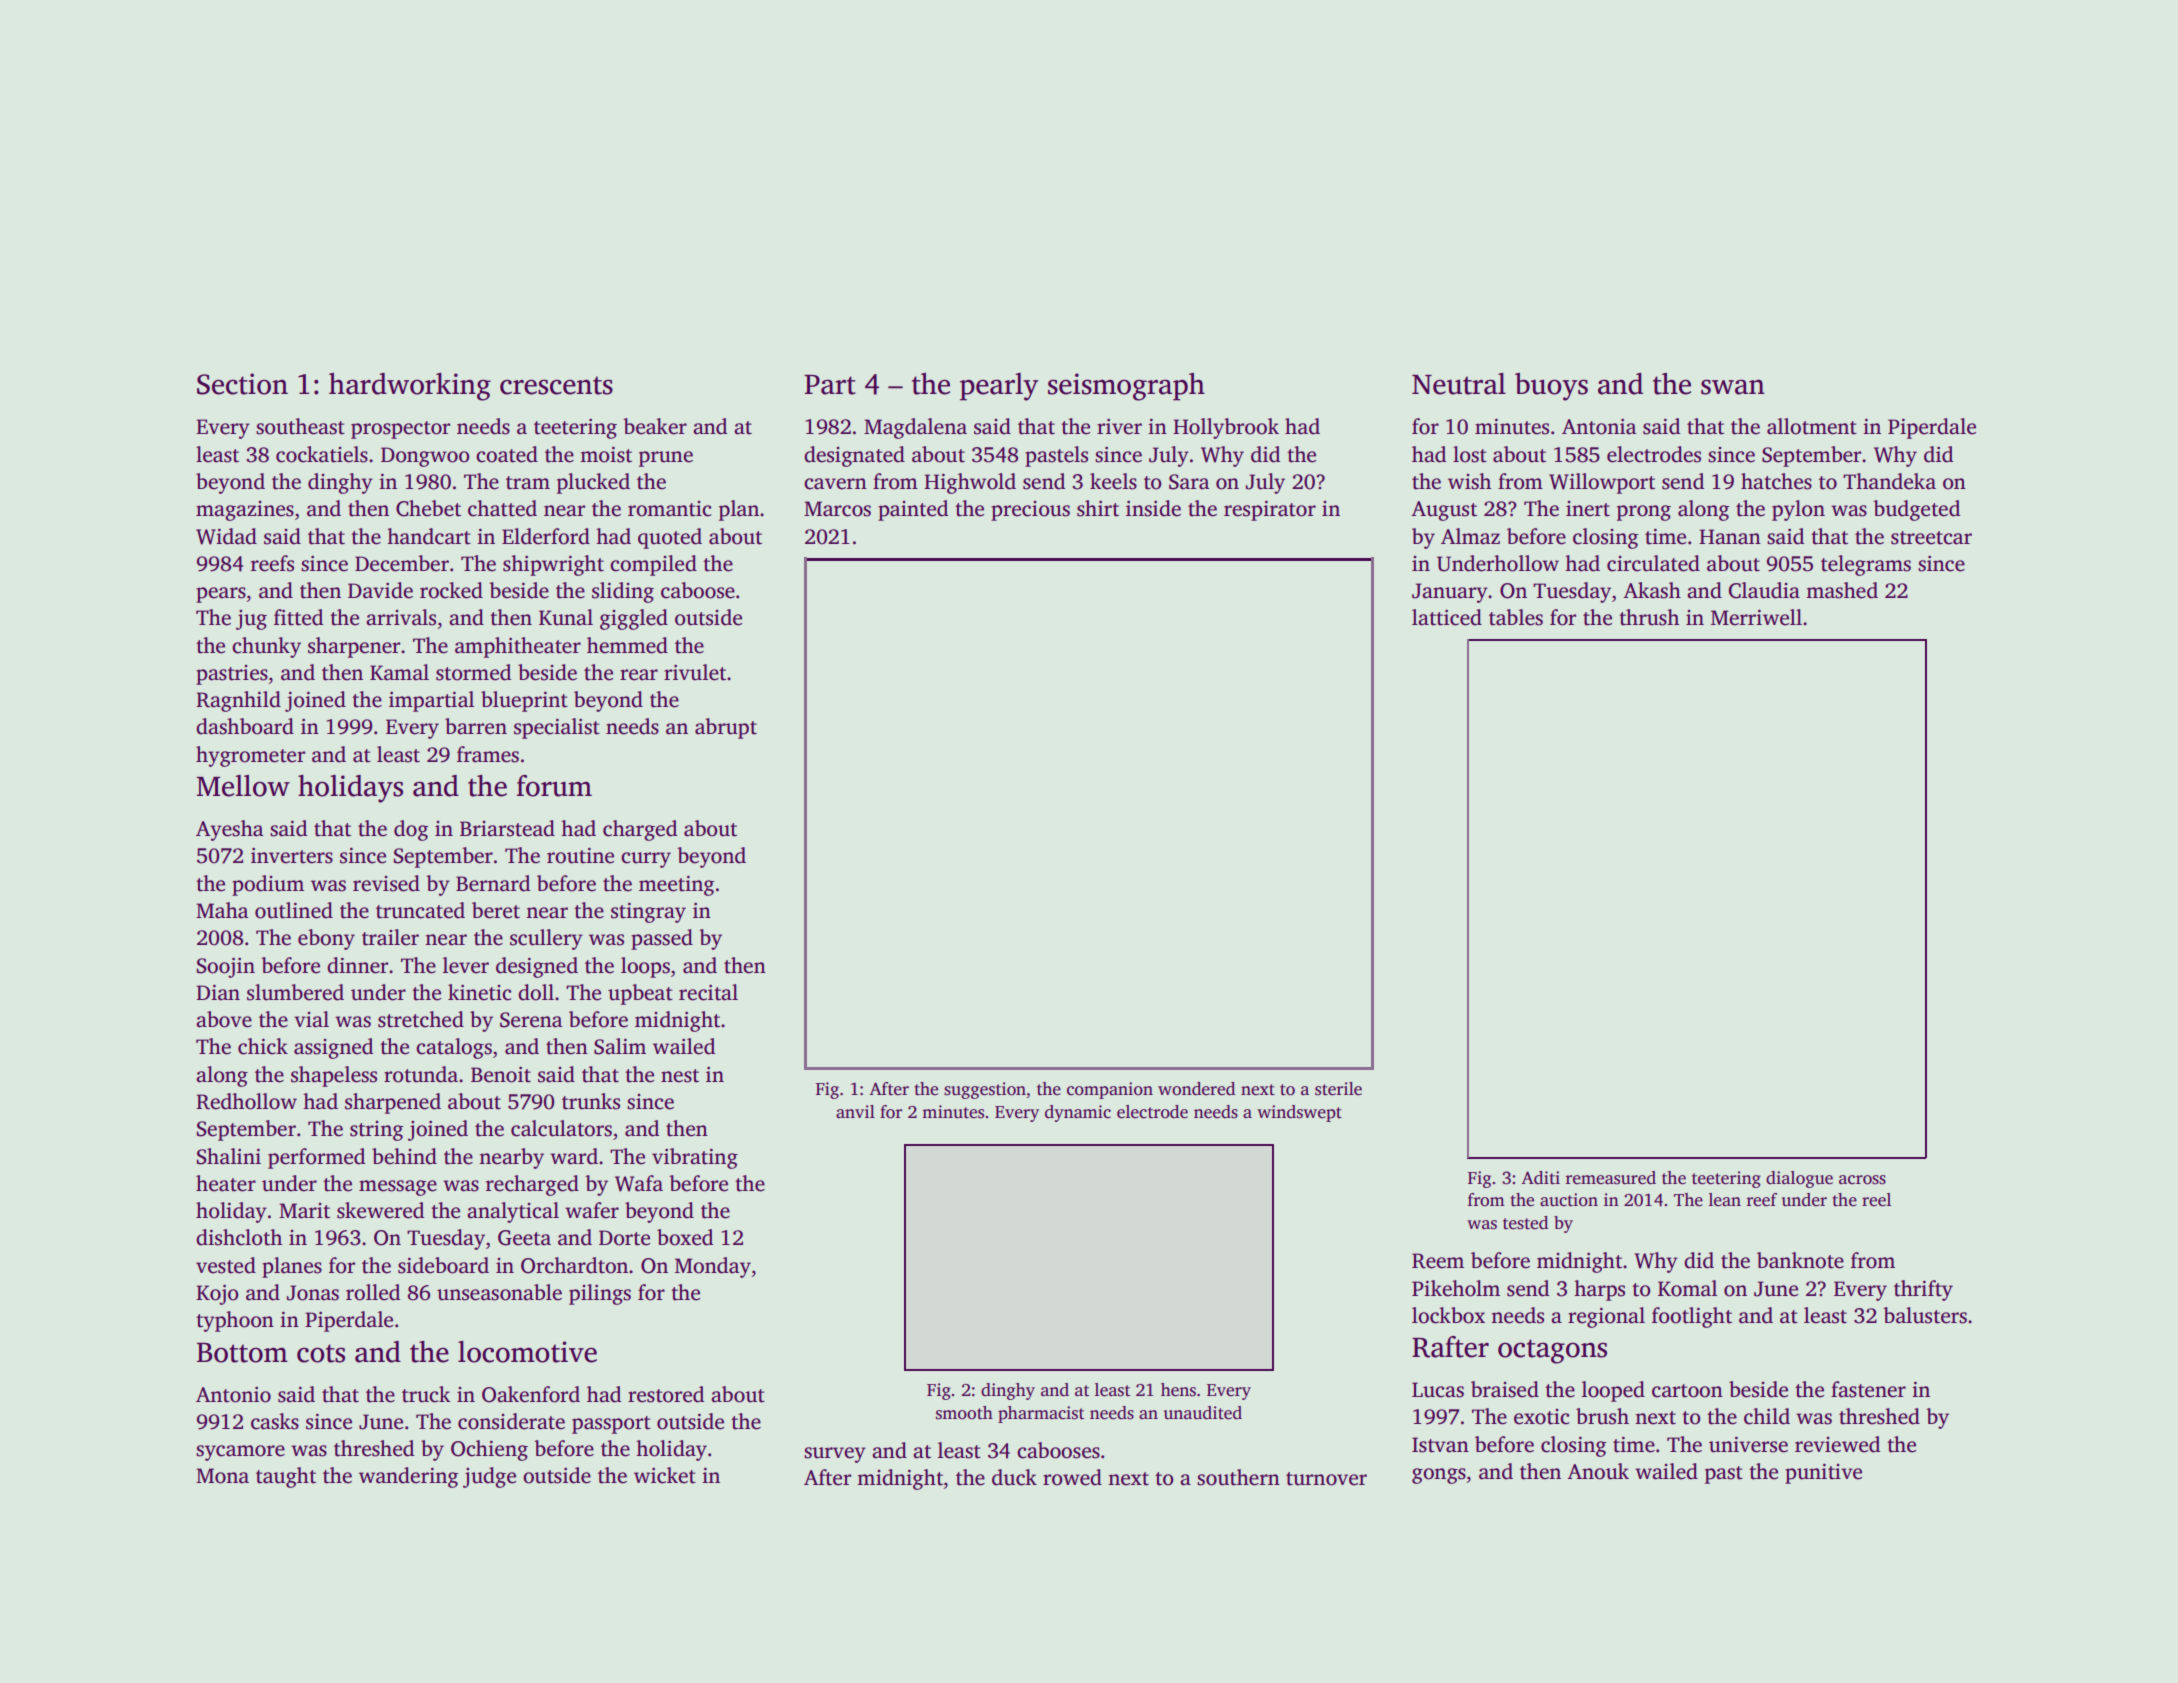  Describe the element at coordinates (275, 1421) in the screenshot. I see `casks` at that location.
